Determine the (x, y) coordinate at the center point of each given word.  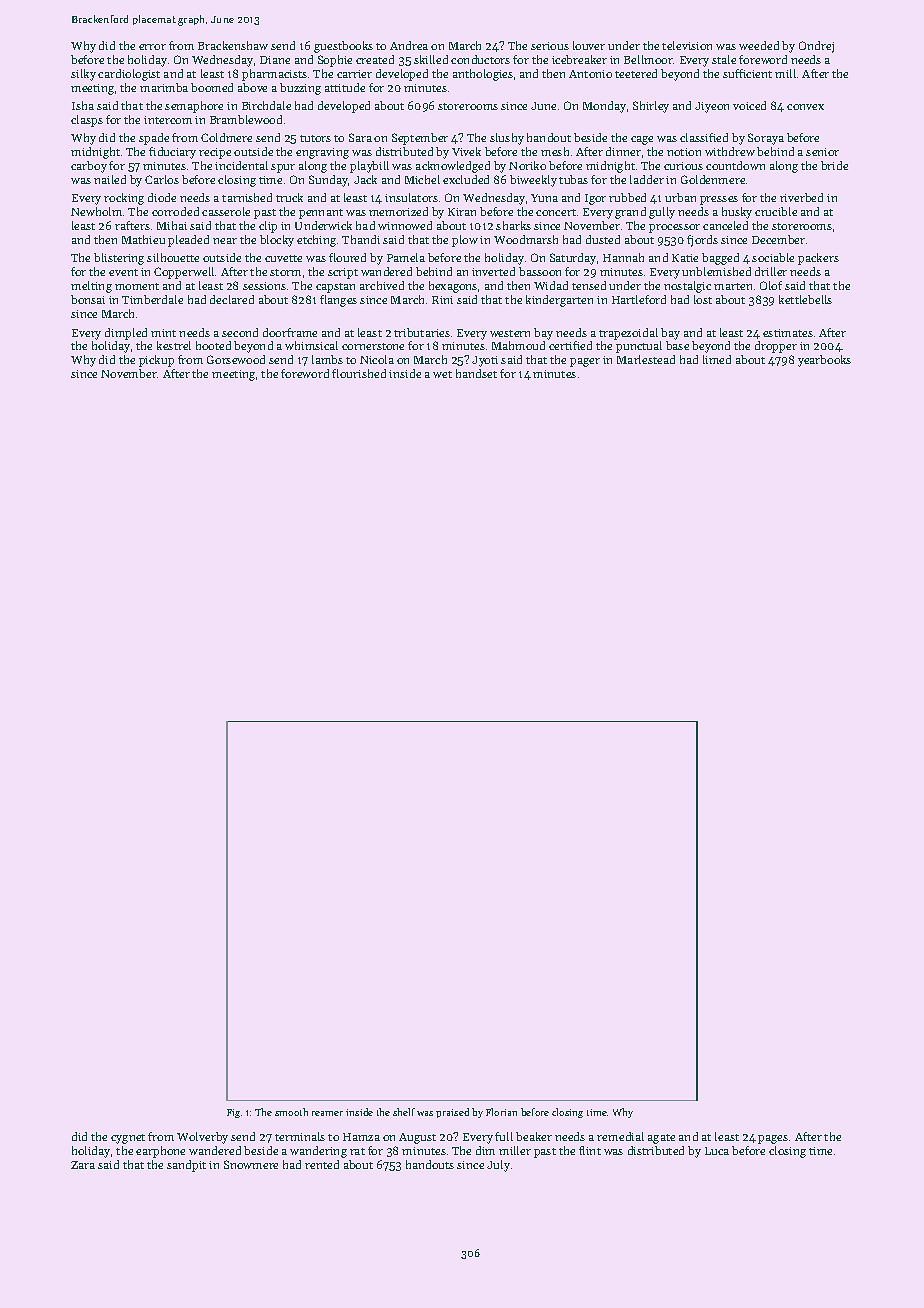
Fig (233, 1113)
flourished (359, 373)
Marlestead (646, 359)
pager (585, 362)
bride (834, 165)
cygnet (128, 1139)
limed (717, 359)
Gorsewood (236, 359)
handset (476, 373)
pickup (156, 361)
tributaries (422, 332)
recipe (215, 153)
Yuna (544, 198)
